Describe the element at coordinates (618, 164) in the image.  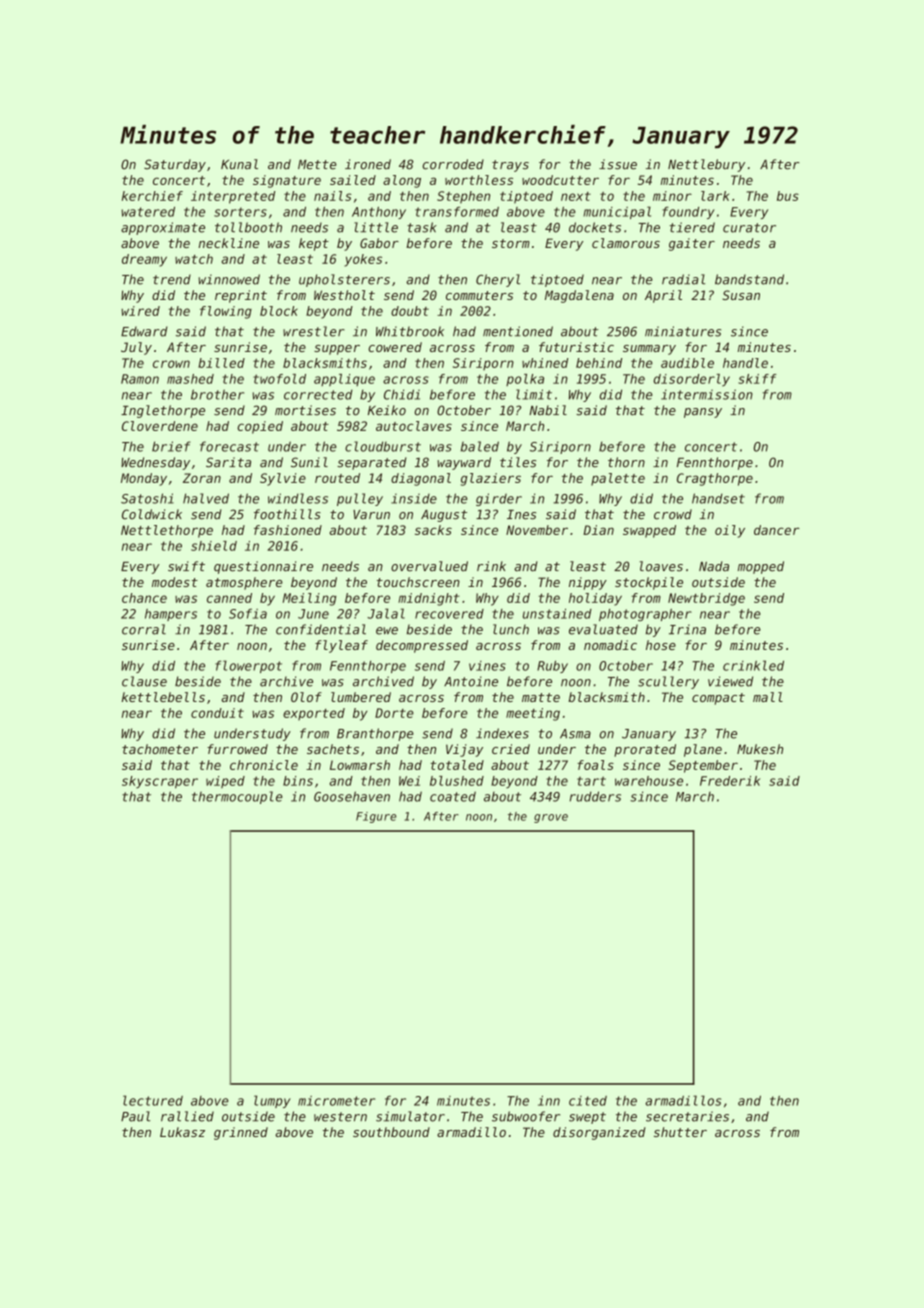
I see `issue` at that location.
